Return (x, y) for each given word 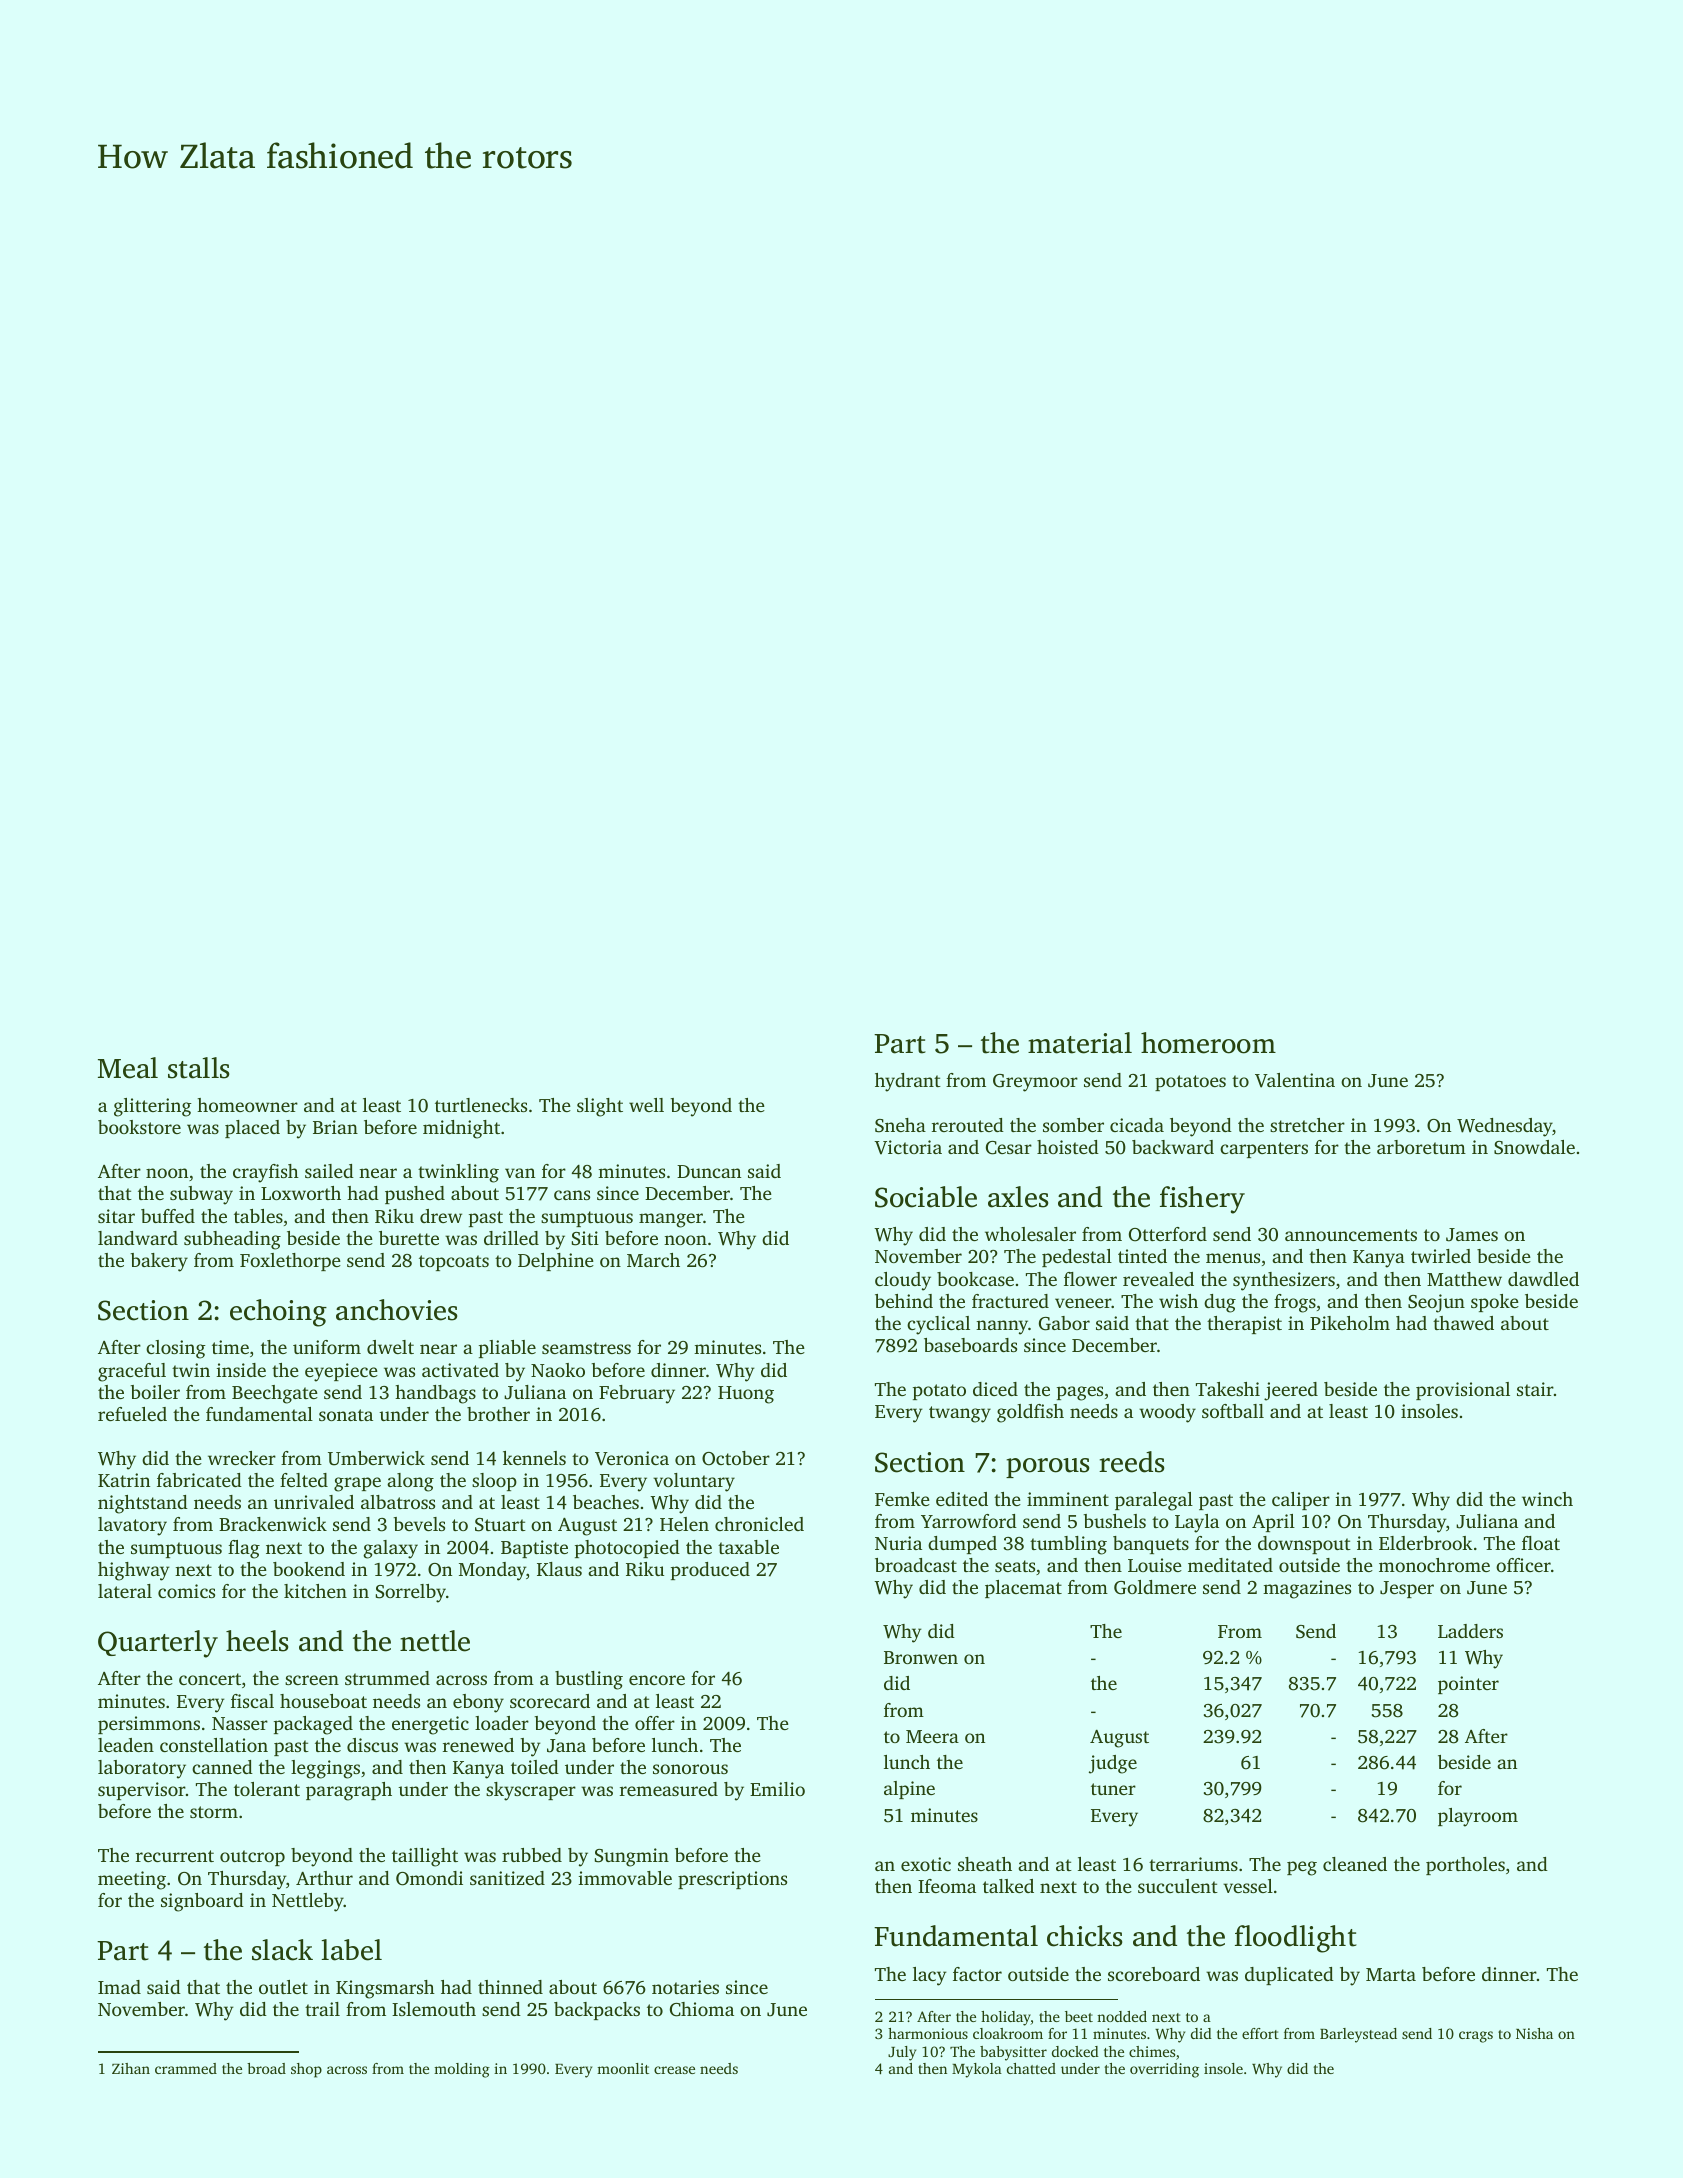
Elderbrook (1426, 1543)
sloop (494, 1482)
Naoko (558, 1370)
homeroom (1208, 1043)
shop (306, 2070)
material (1080, 1043)
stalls (198, 1068)
